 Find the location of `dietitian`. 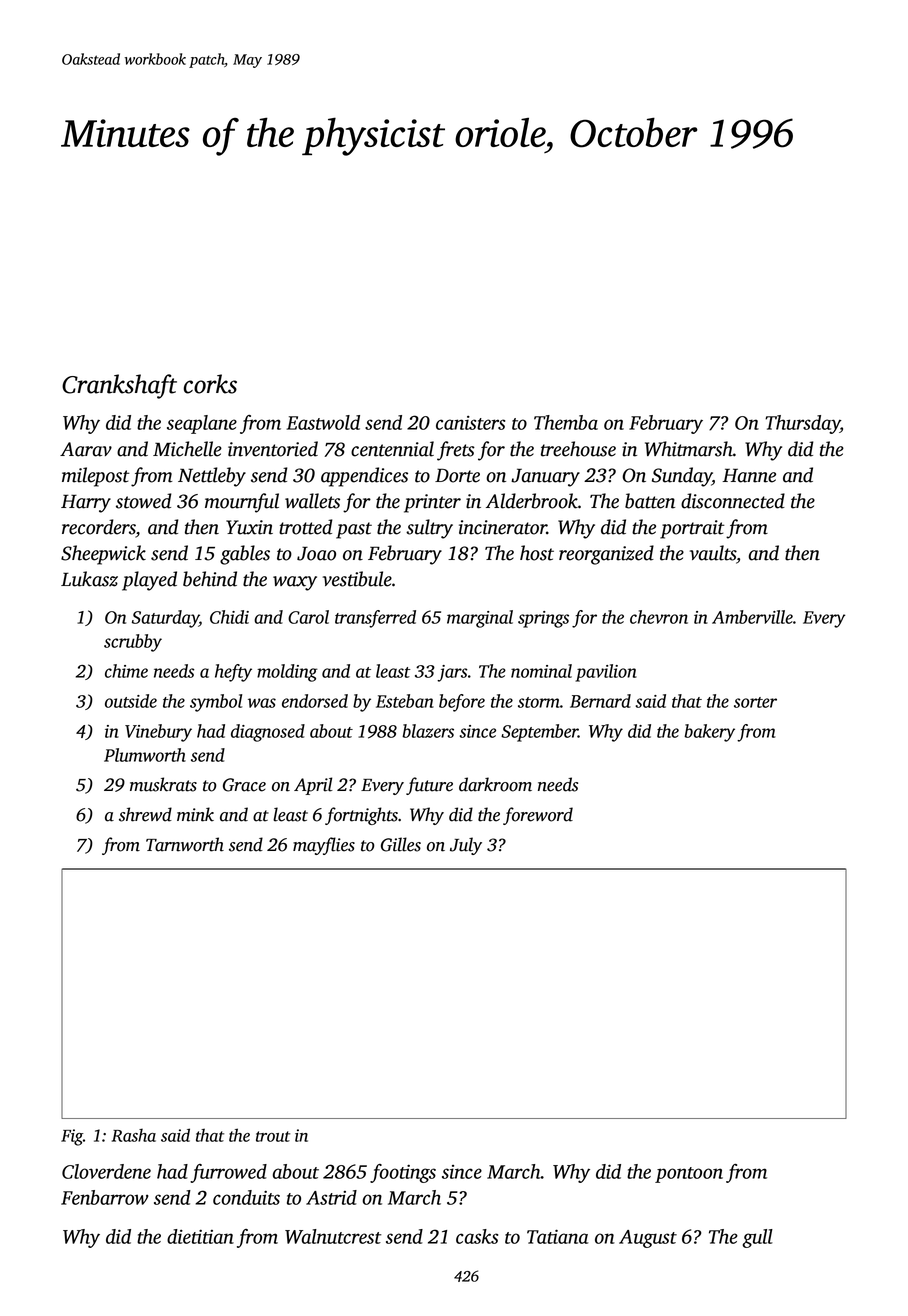

dietitian is located at coordinates (200, 1236).
